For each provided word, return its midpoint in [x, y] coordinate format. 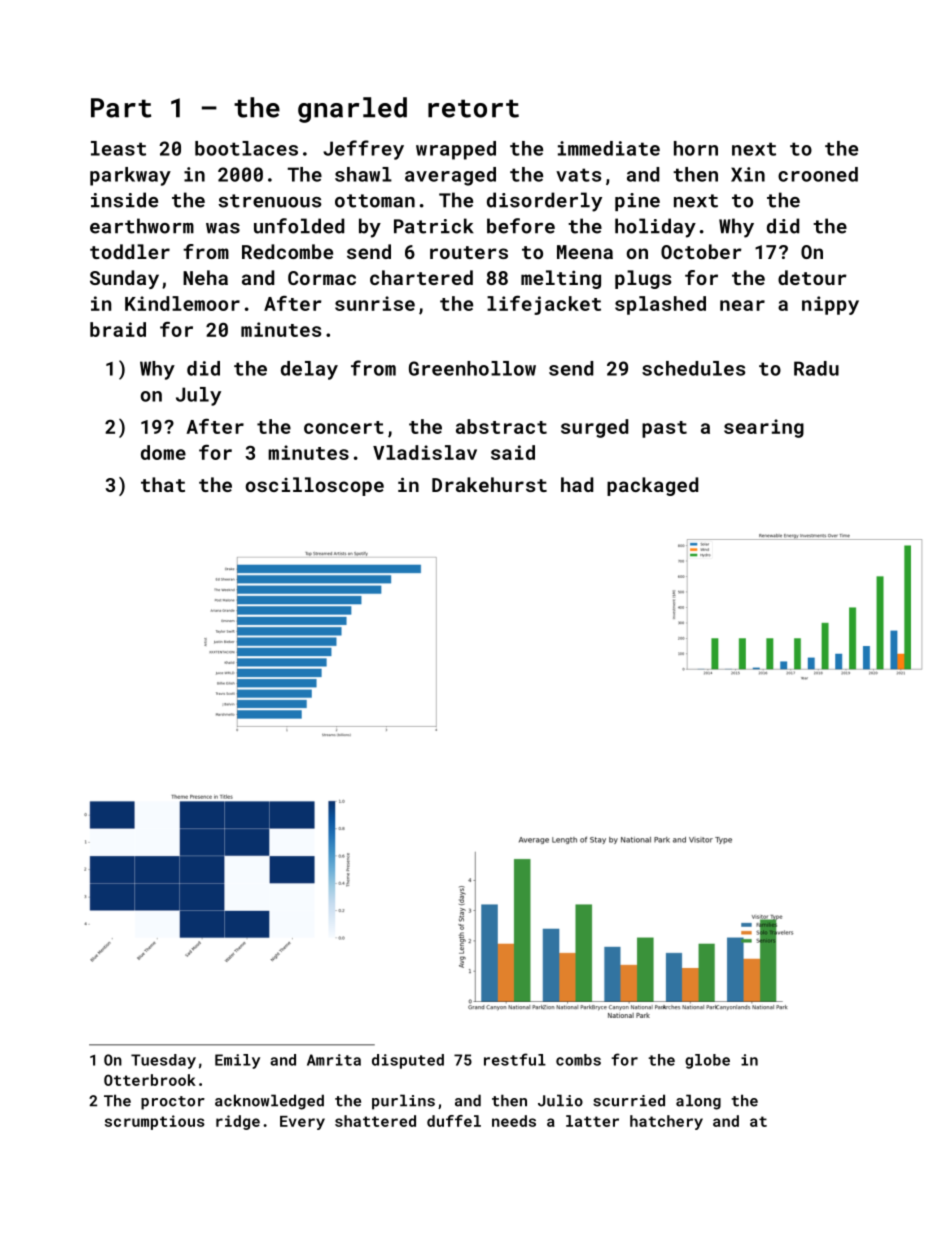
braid [118, 329]
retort [473, 108]
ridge [238, 1122]
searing [764, 428]
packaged [652, 486]
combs [578, 1060]
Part [121, 108]
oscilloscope [315, 486]
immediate [609, 148]
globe [707, 1061]
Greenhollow [472, 368]
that [163, 484]
